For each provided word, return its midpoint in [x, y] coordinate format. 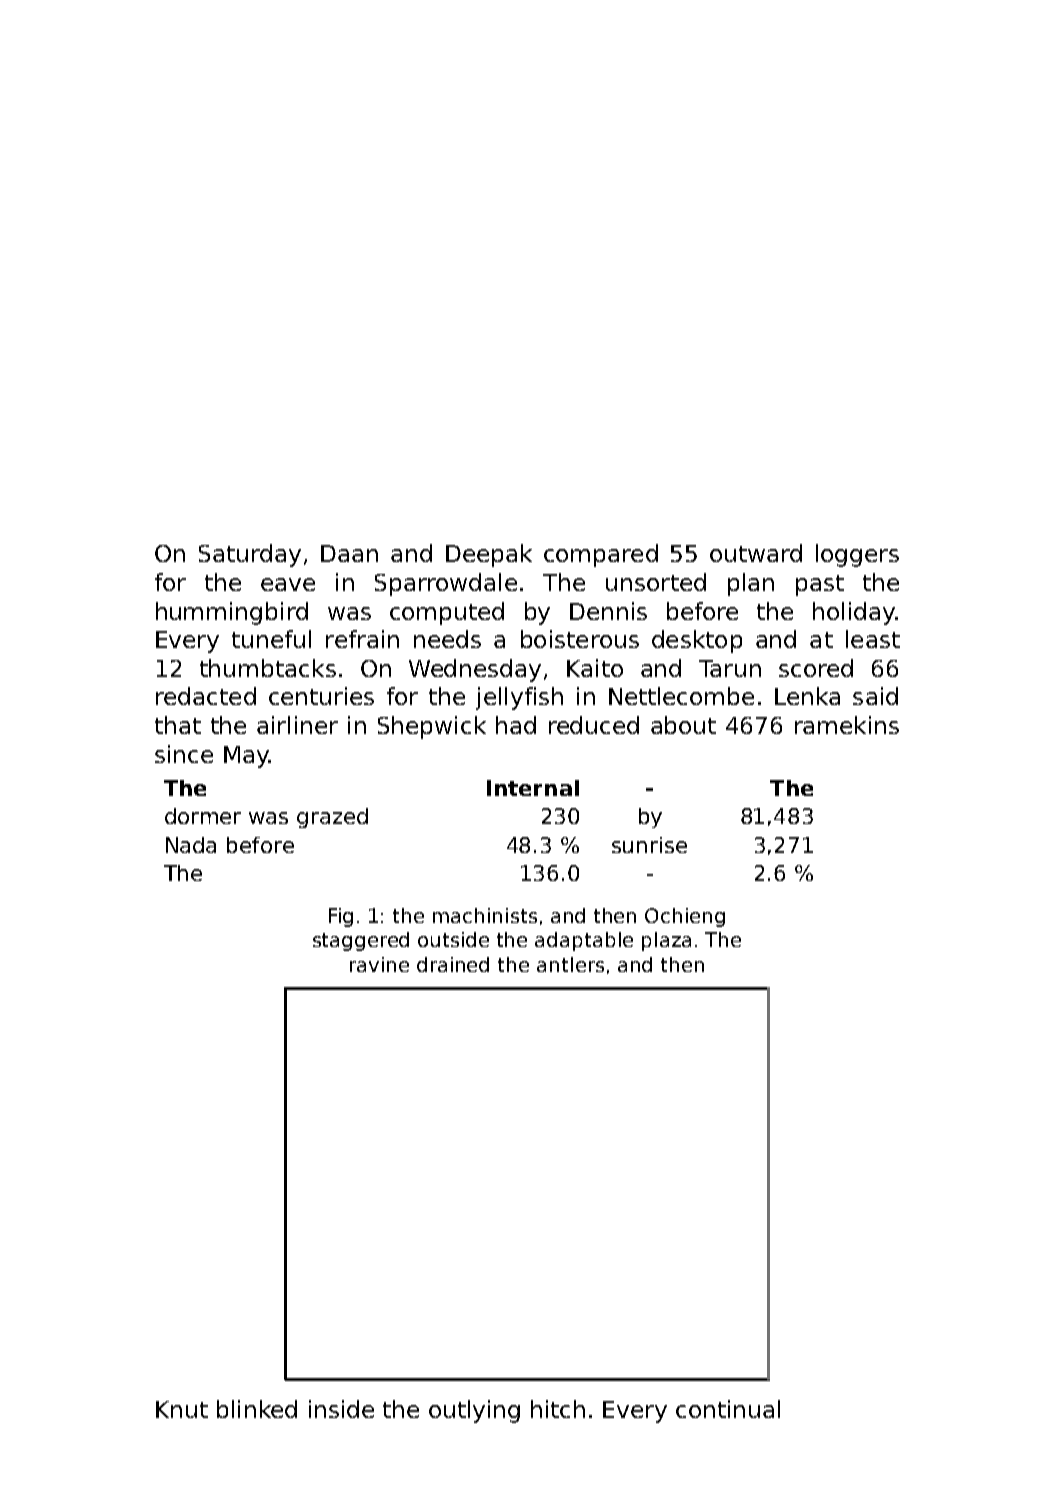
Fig [341, 917]
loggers [857, 555]
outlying [474, 1411]
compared [601, 555]
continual [728, 1409]
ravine [379, 964]
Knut [182, 1409]
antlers [570, 964]
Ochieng [685, 917]
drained [453, 964]
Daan [349, 553]
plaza [666, 941]
